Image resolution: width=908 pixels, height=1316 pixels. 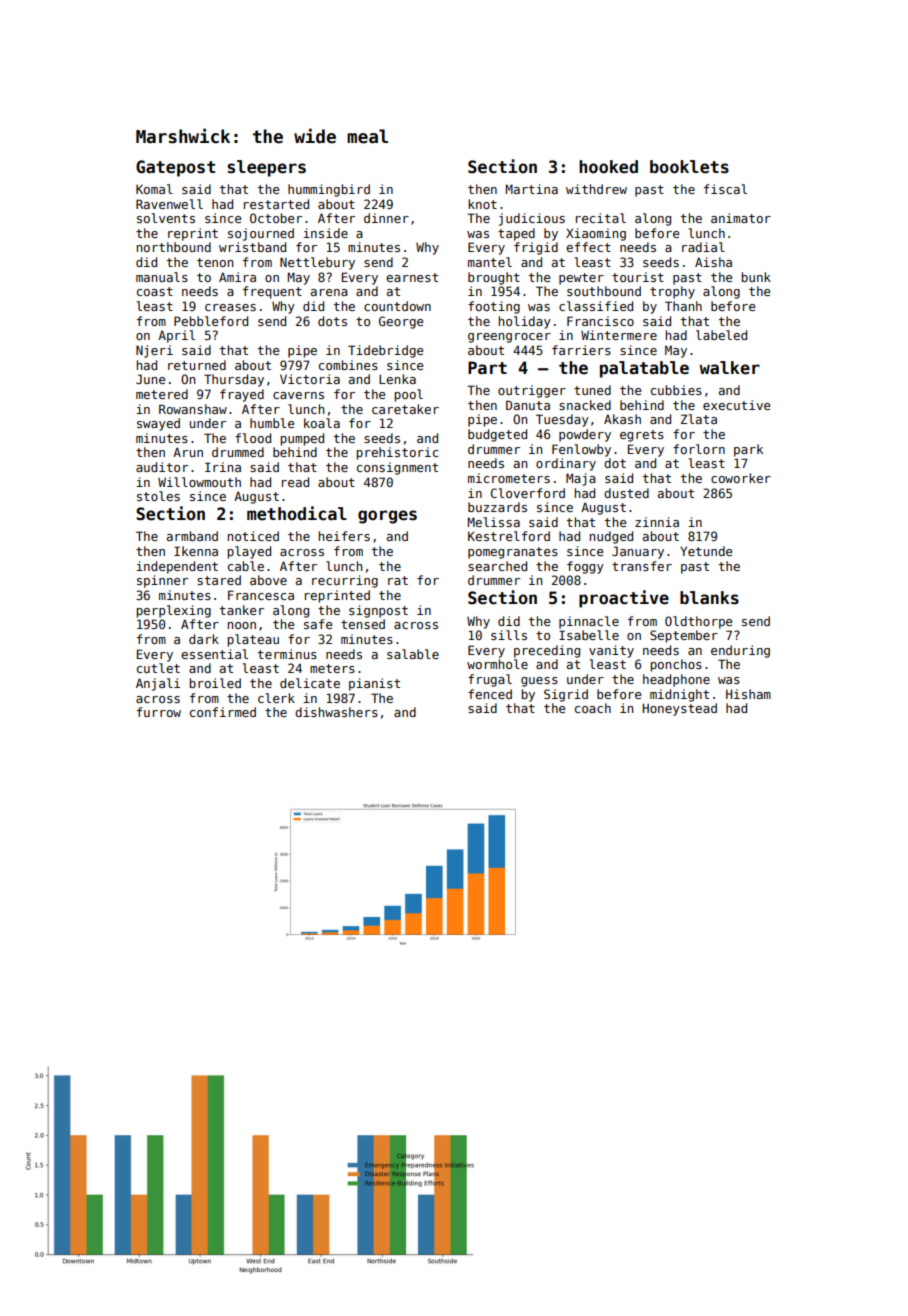 I want to click on independent, so click(x=177, y=567).
